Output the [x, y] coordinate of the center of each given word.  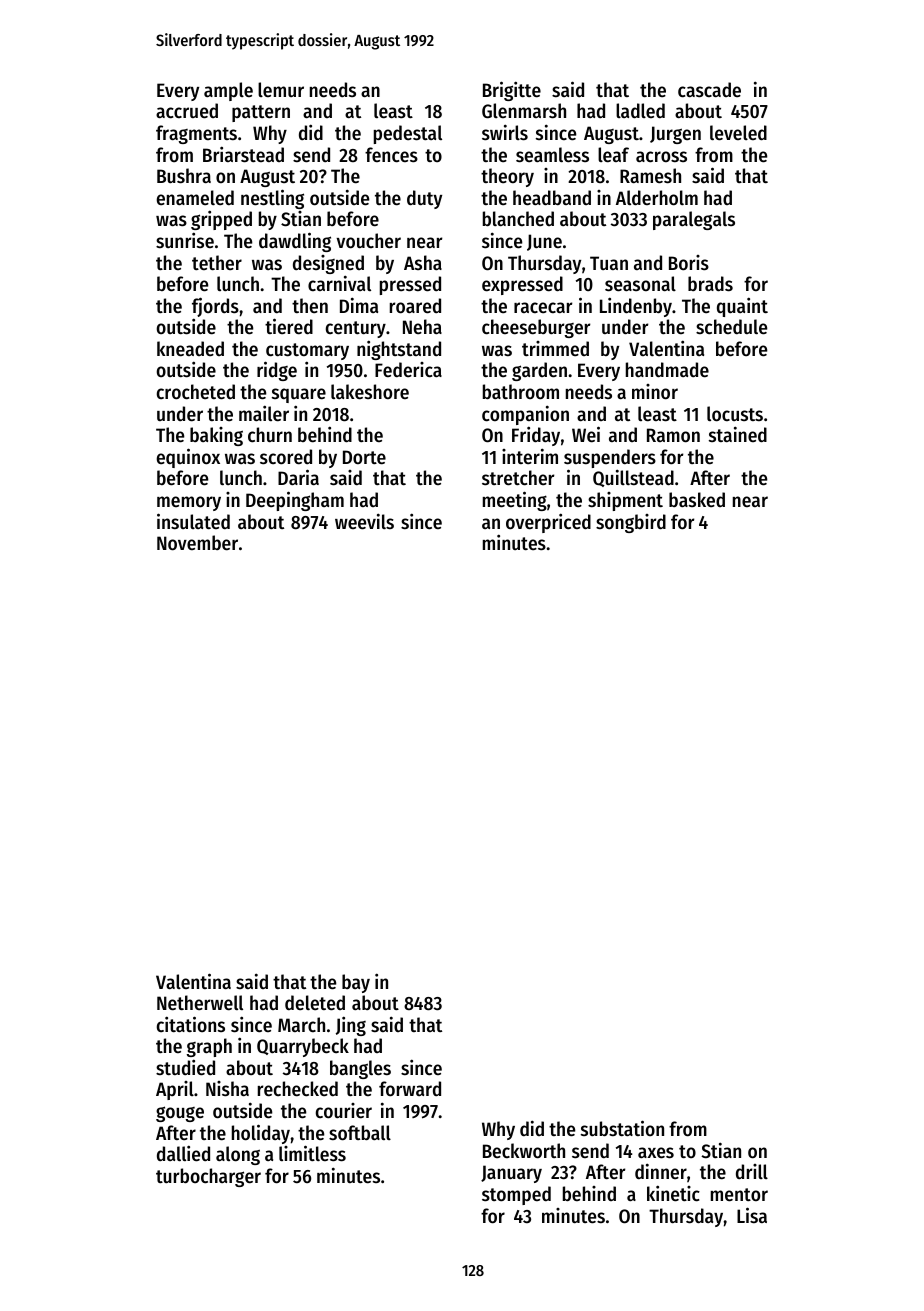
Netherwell [200, 1003]
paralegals [694, 220]
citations [191, 1024]
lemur [281, 89]
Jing [351, 1026]
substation [622, 1128]
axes [656, 1153]
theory [507, 177]
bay [356, 983]
